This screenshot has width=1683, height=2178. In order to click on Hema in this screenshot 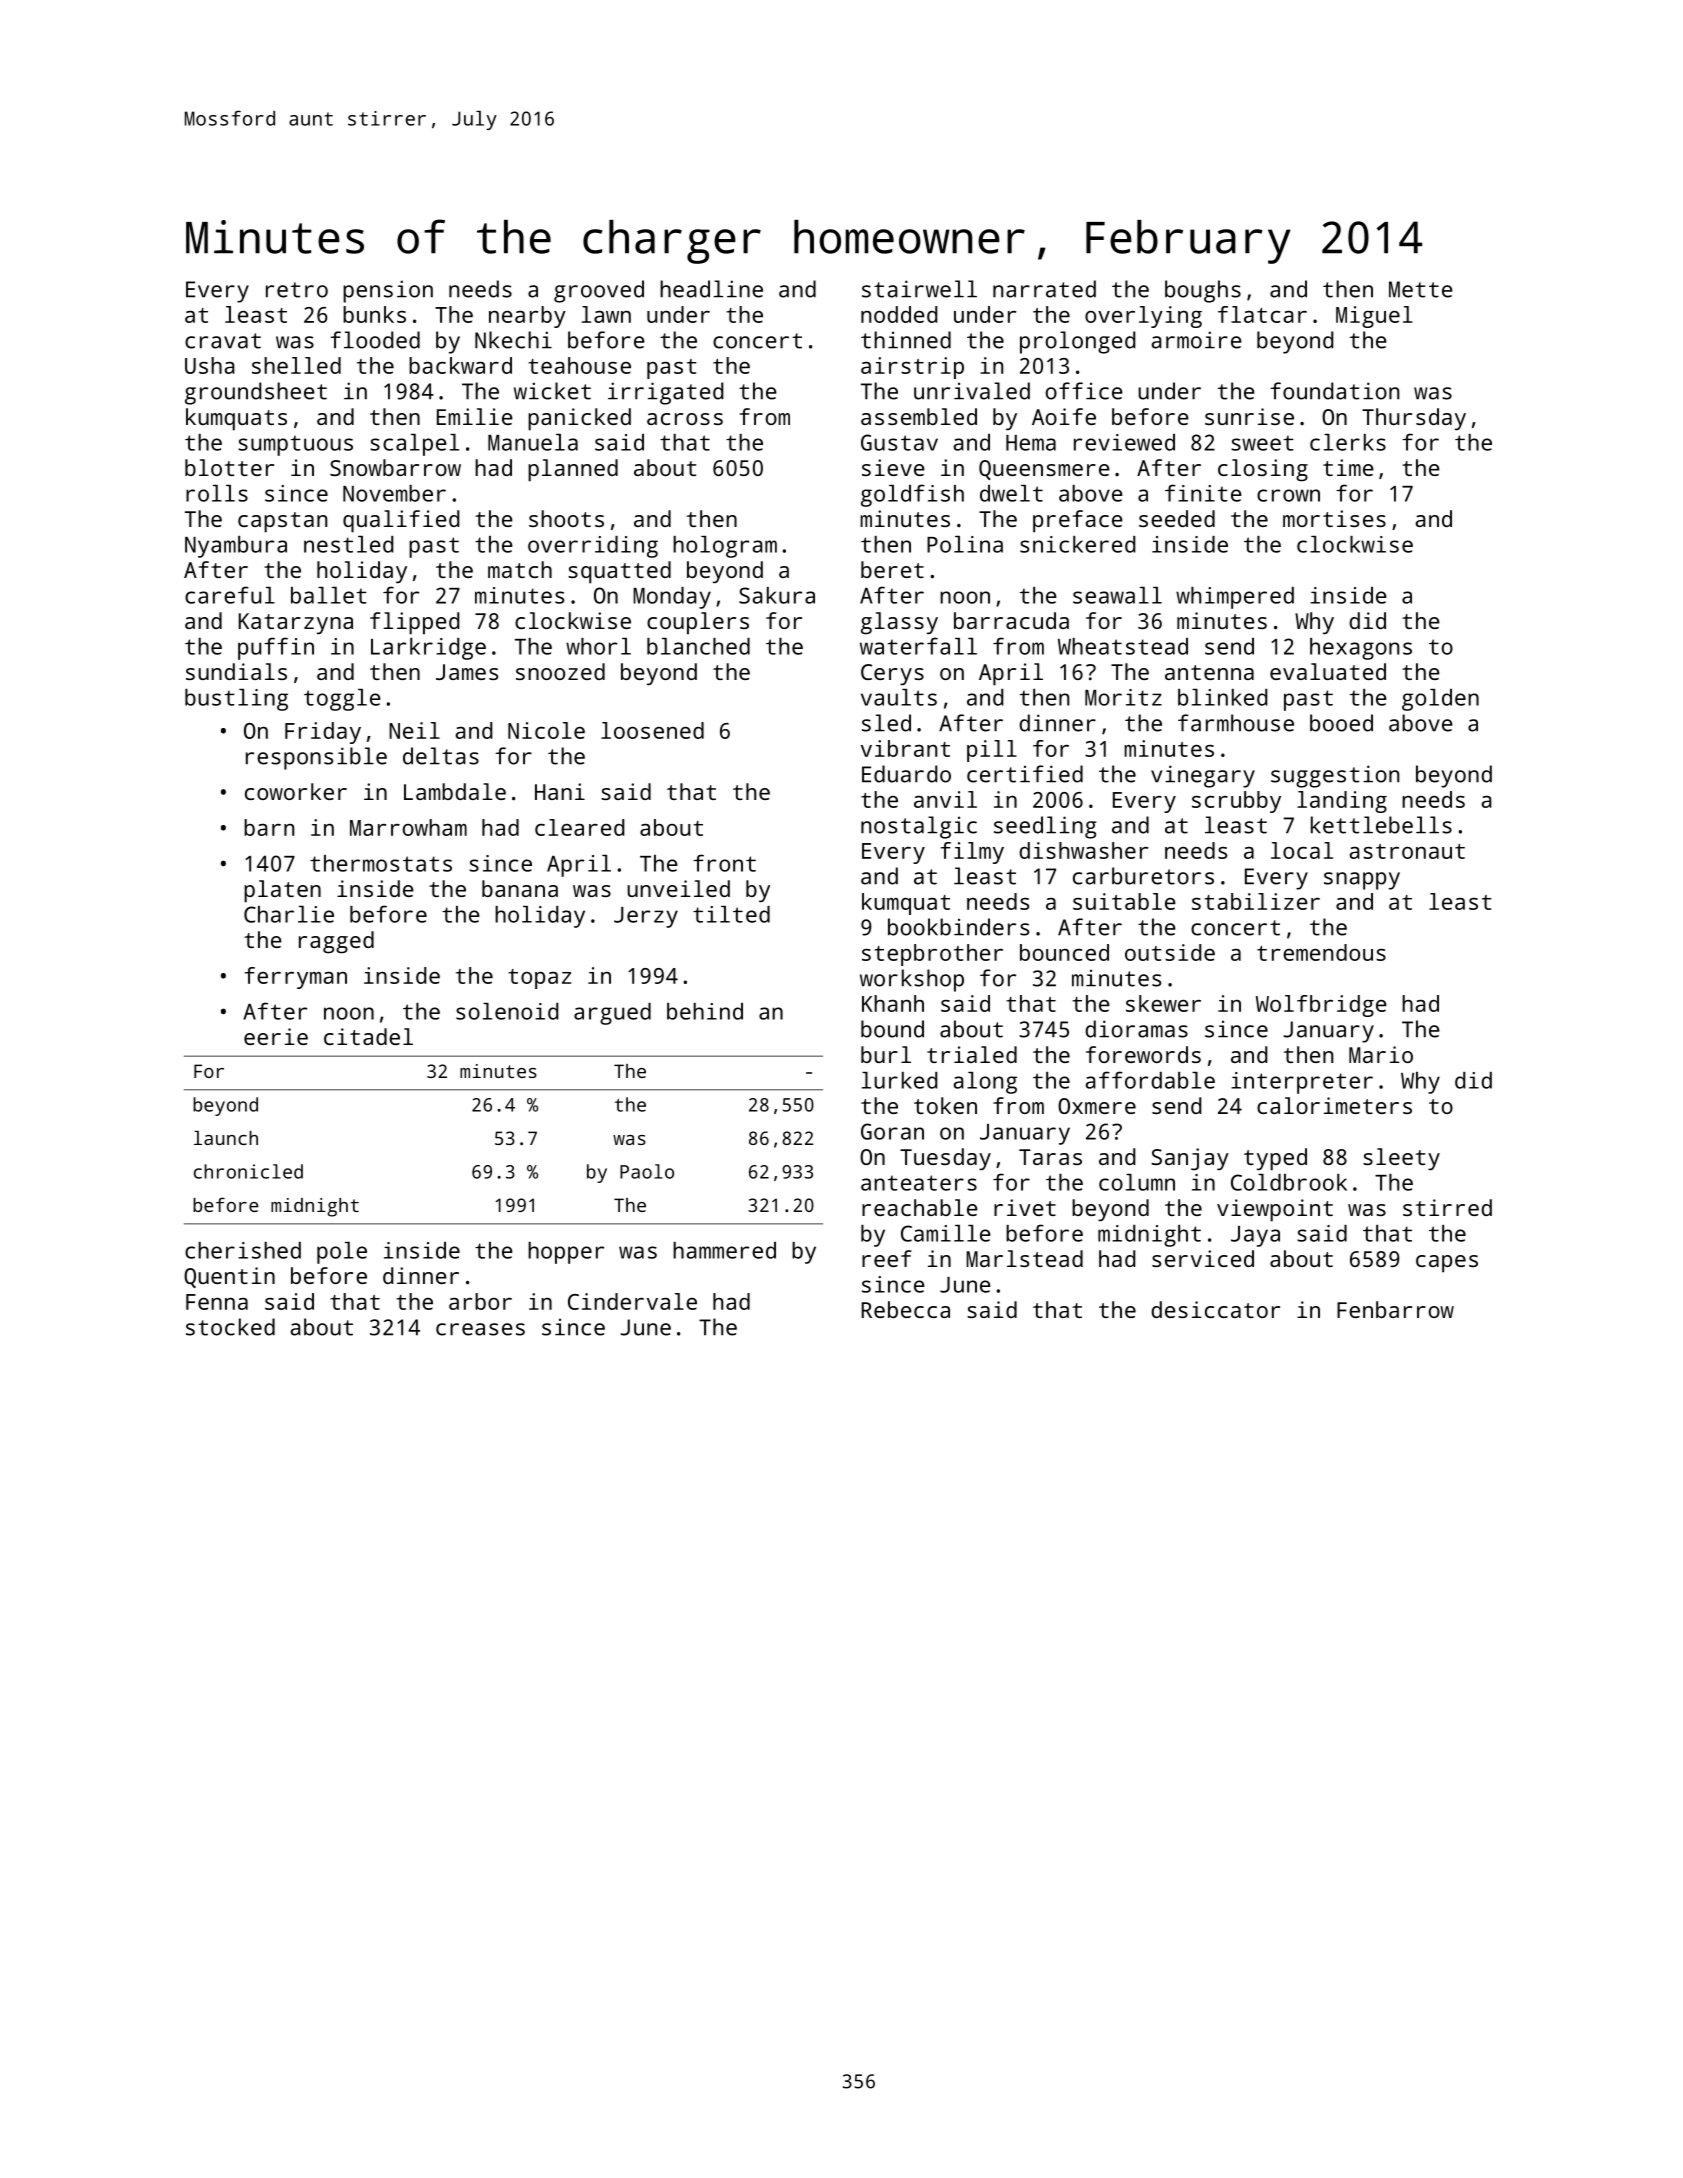, I will do `click(1031, 443)`.
